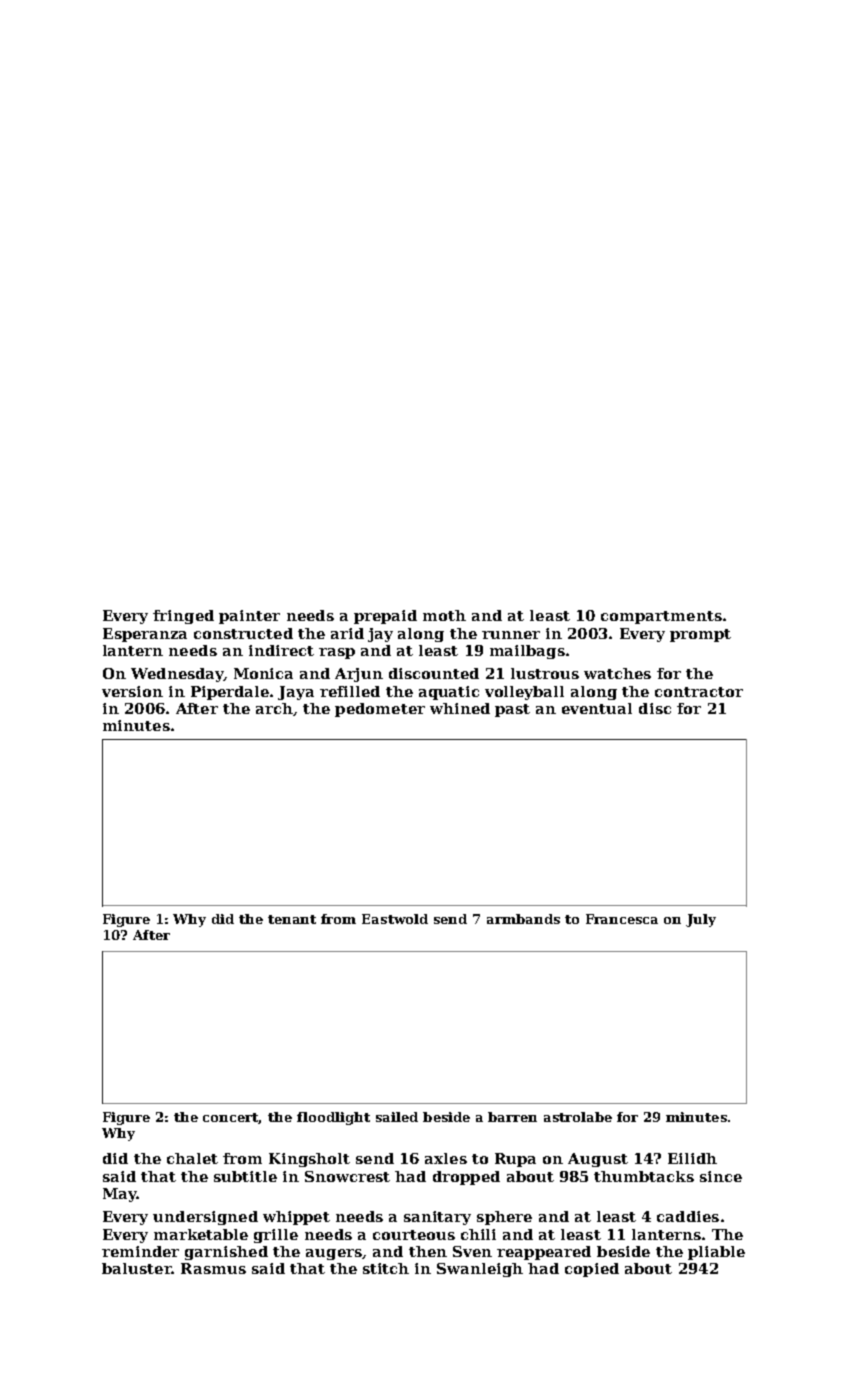 The image size is (849, 1400). What do you see at coordinates (213, 1268) in the screenshot?
I see `Rasmus` at bounding box center [213, 1268].
